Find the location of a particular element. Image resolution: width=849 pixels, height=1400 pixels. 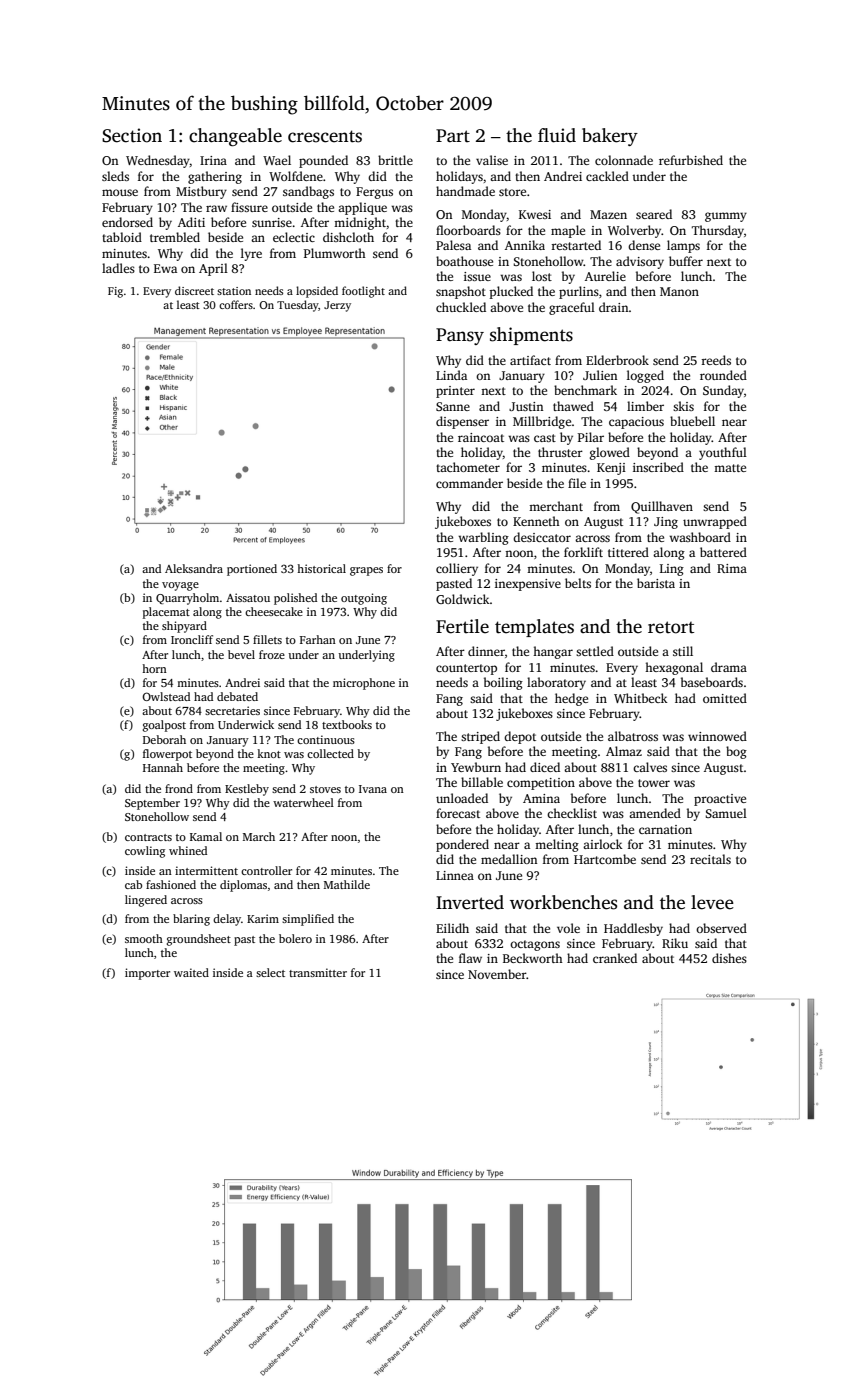

refurbished is located at coordinates (691, 160).
